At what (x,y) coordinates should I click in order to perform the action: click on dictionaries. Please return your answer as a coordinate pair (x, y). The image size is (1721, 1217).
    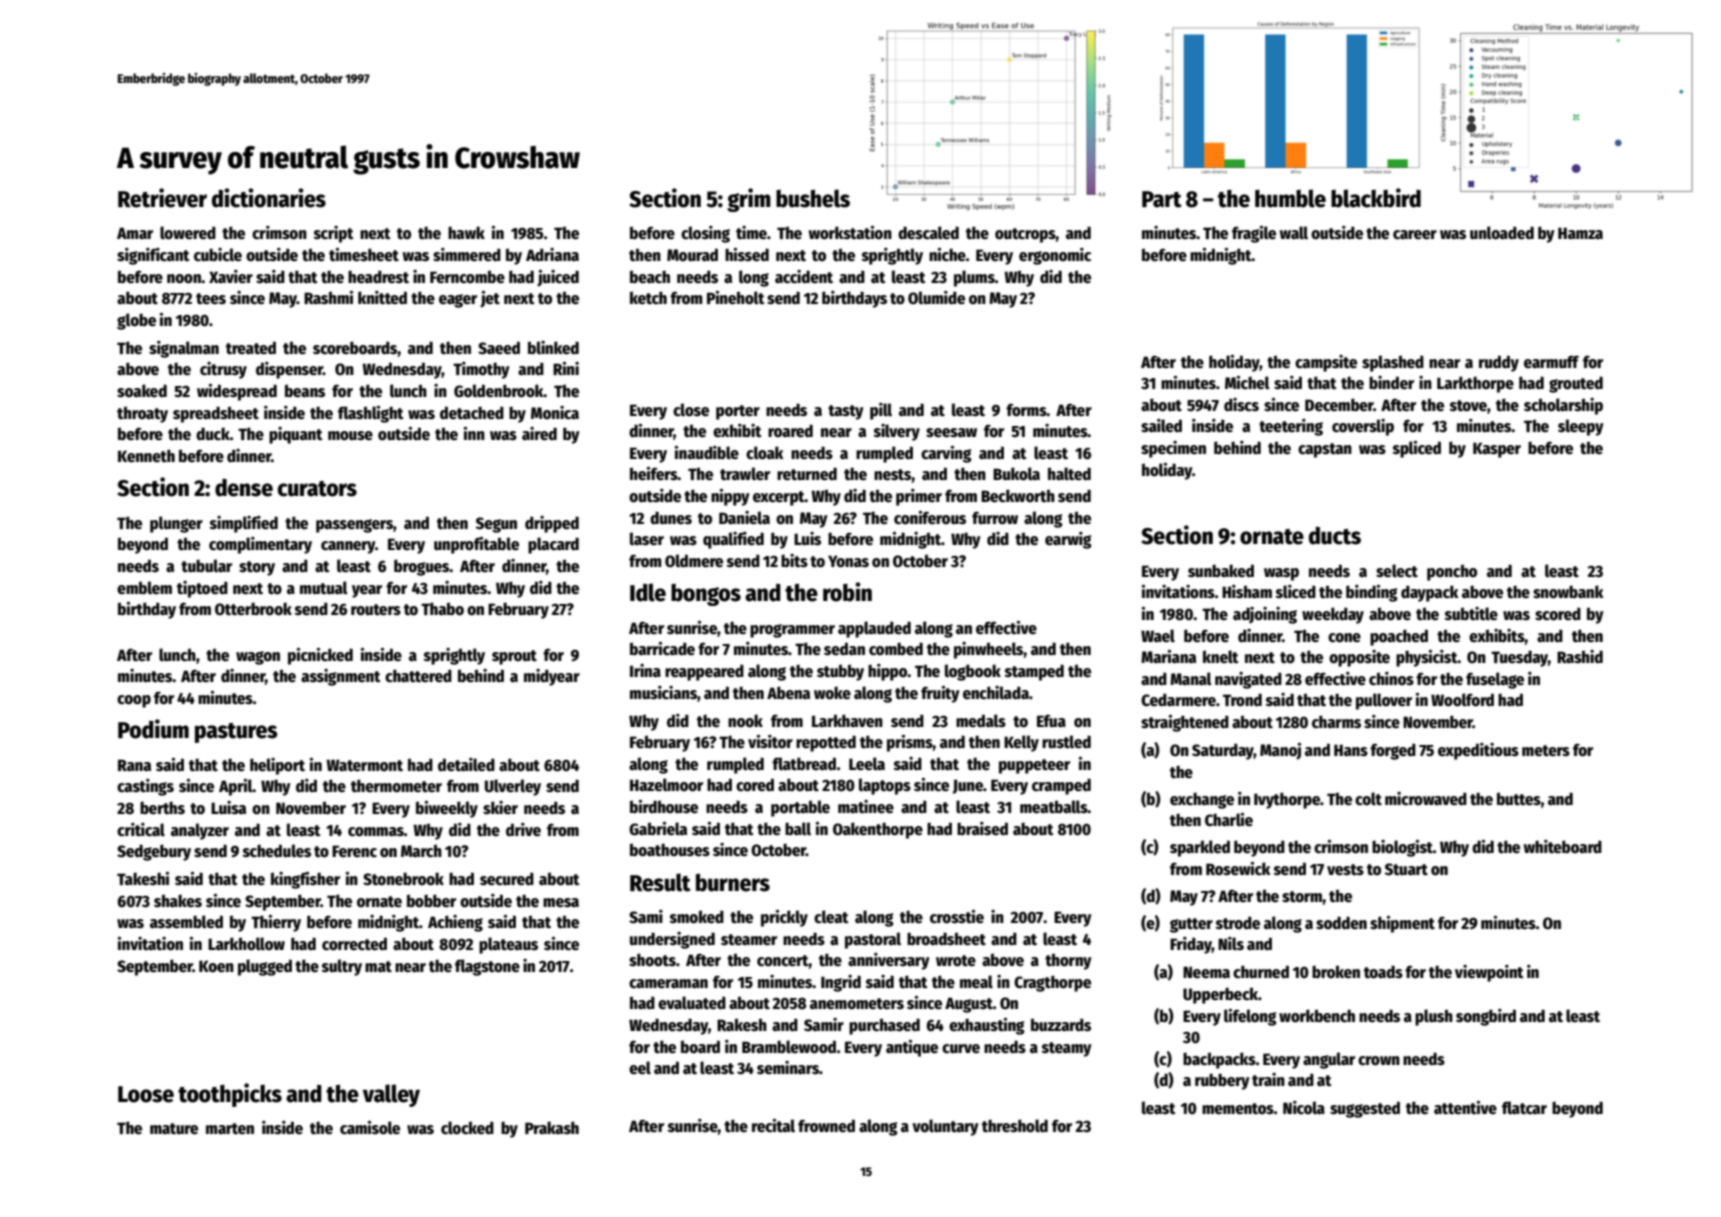
    Looking at the image, I should click on (269, 198).
